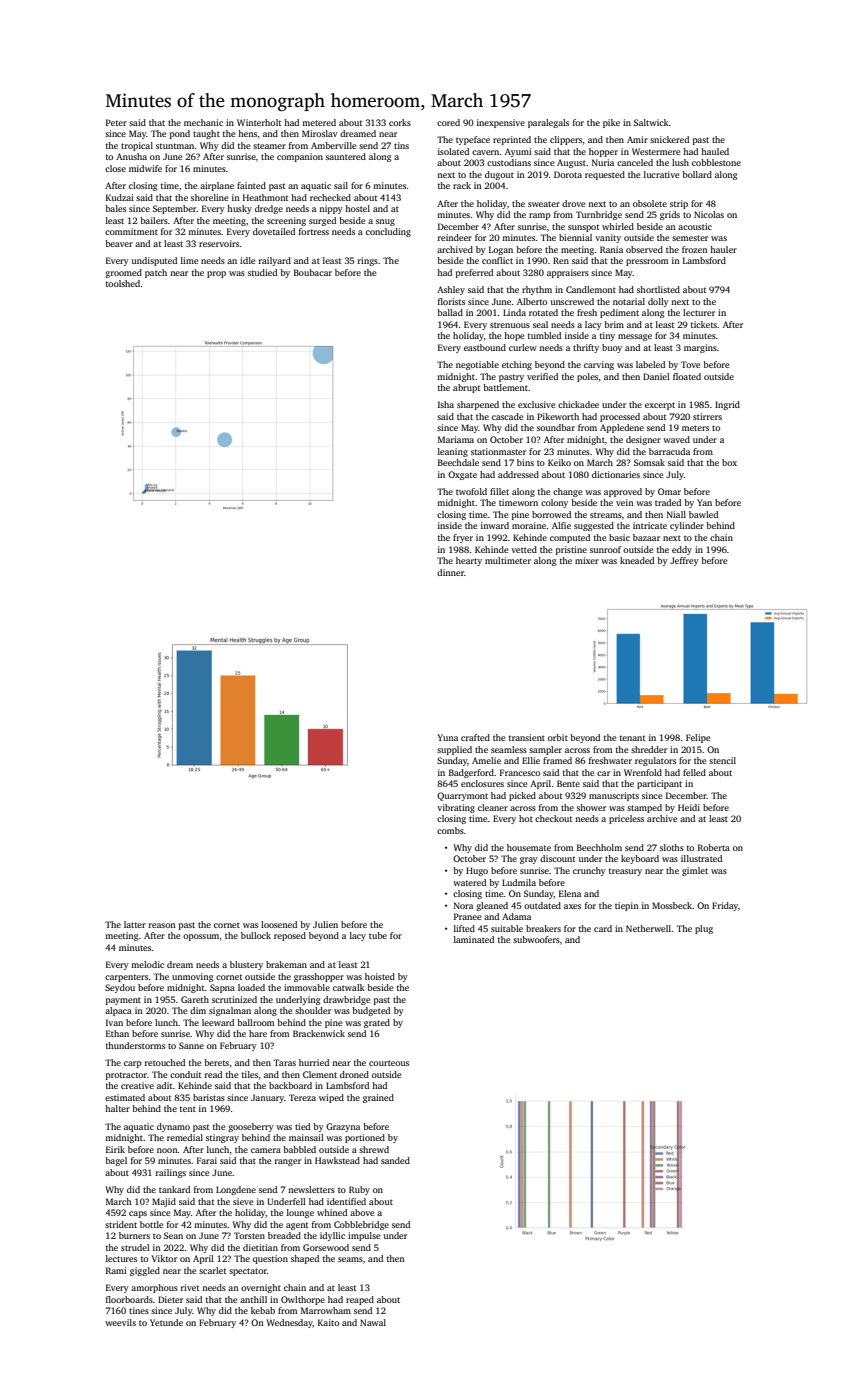 The image size is (849, 1400). Describe the element at coordinates (135, 924) in the image. I see `latter` at that location.
